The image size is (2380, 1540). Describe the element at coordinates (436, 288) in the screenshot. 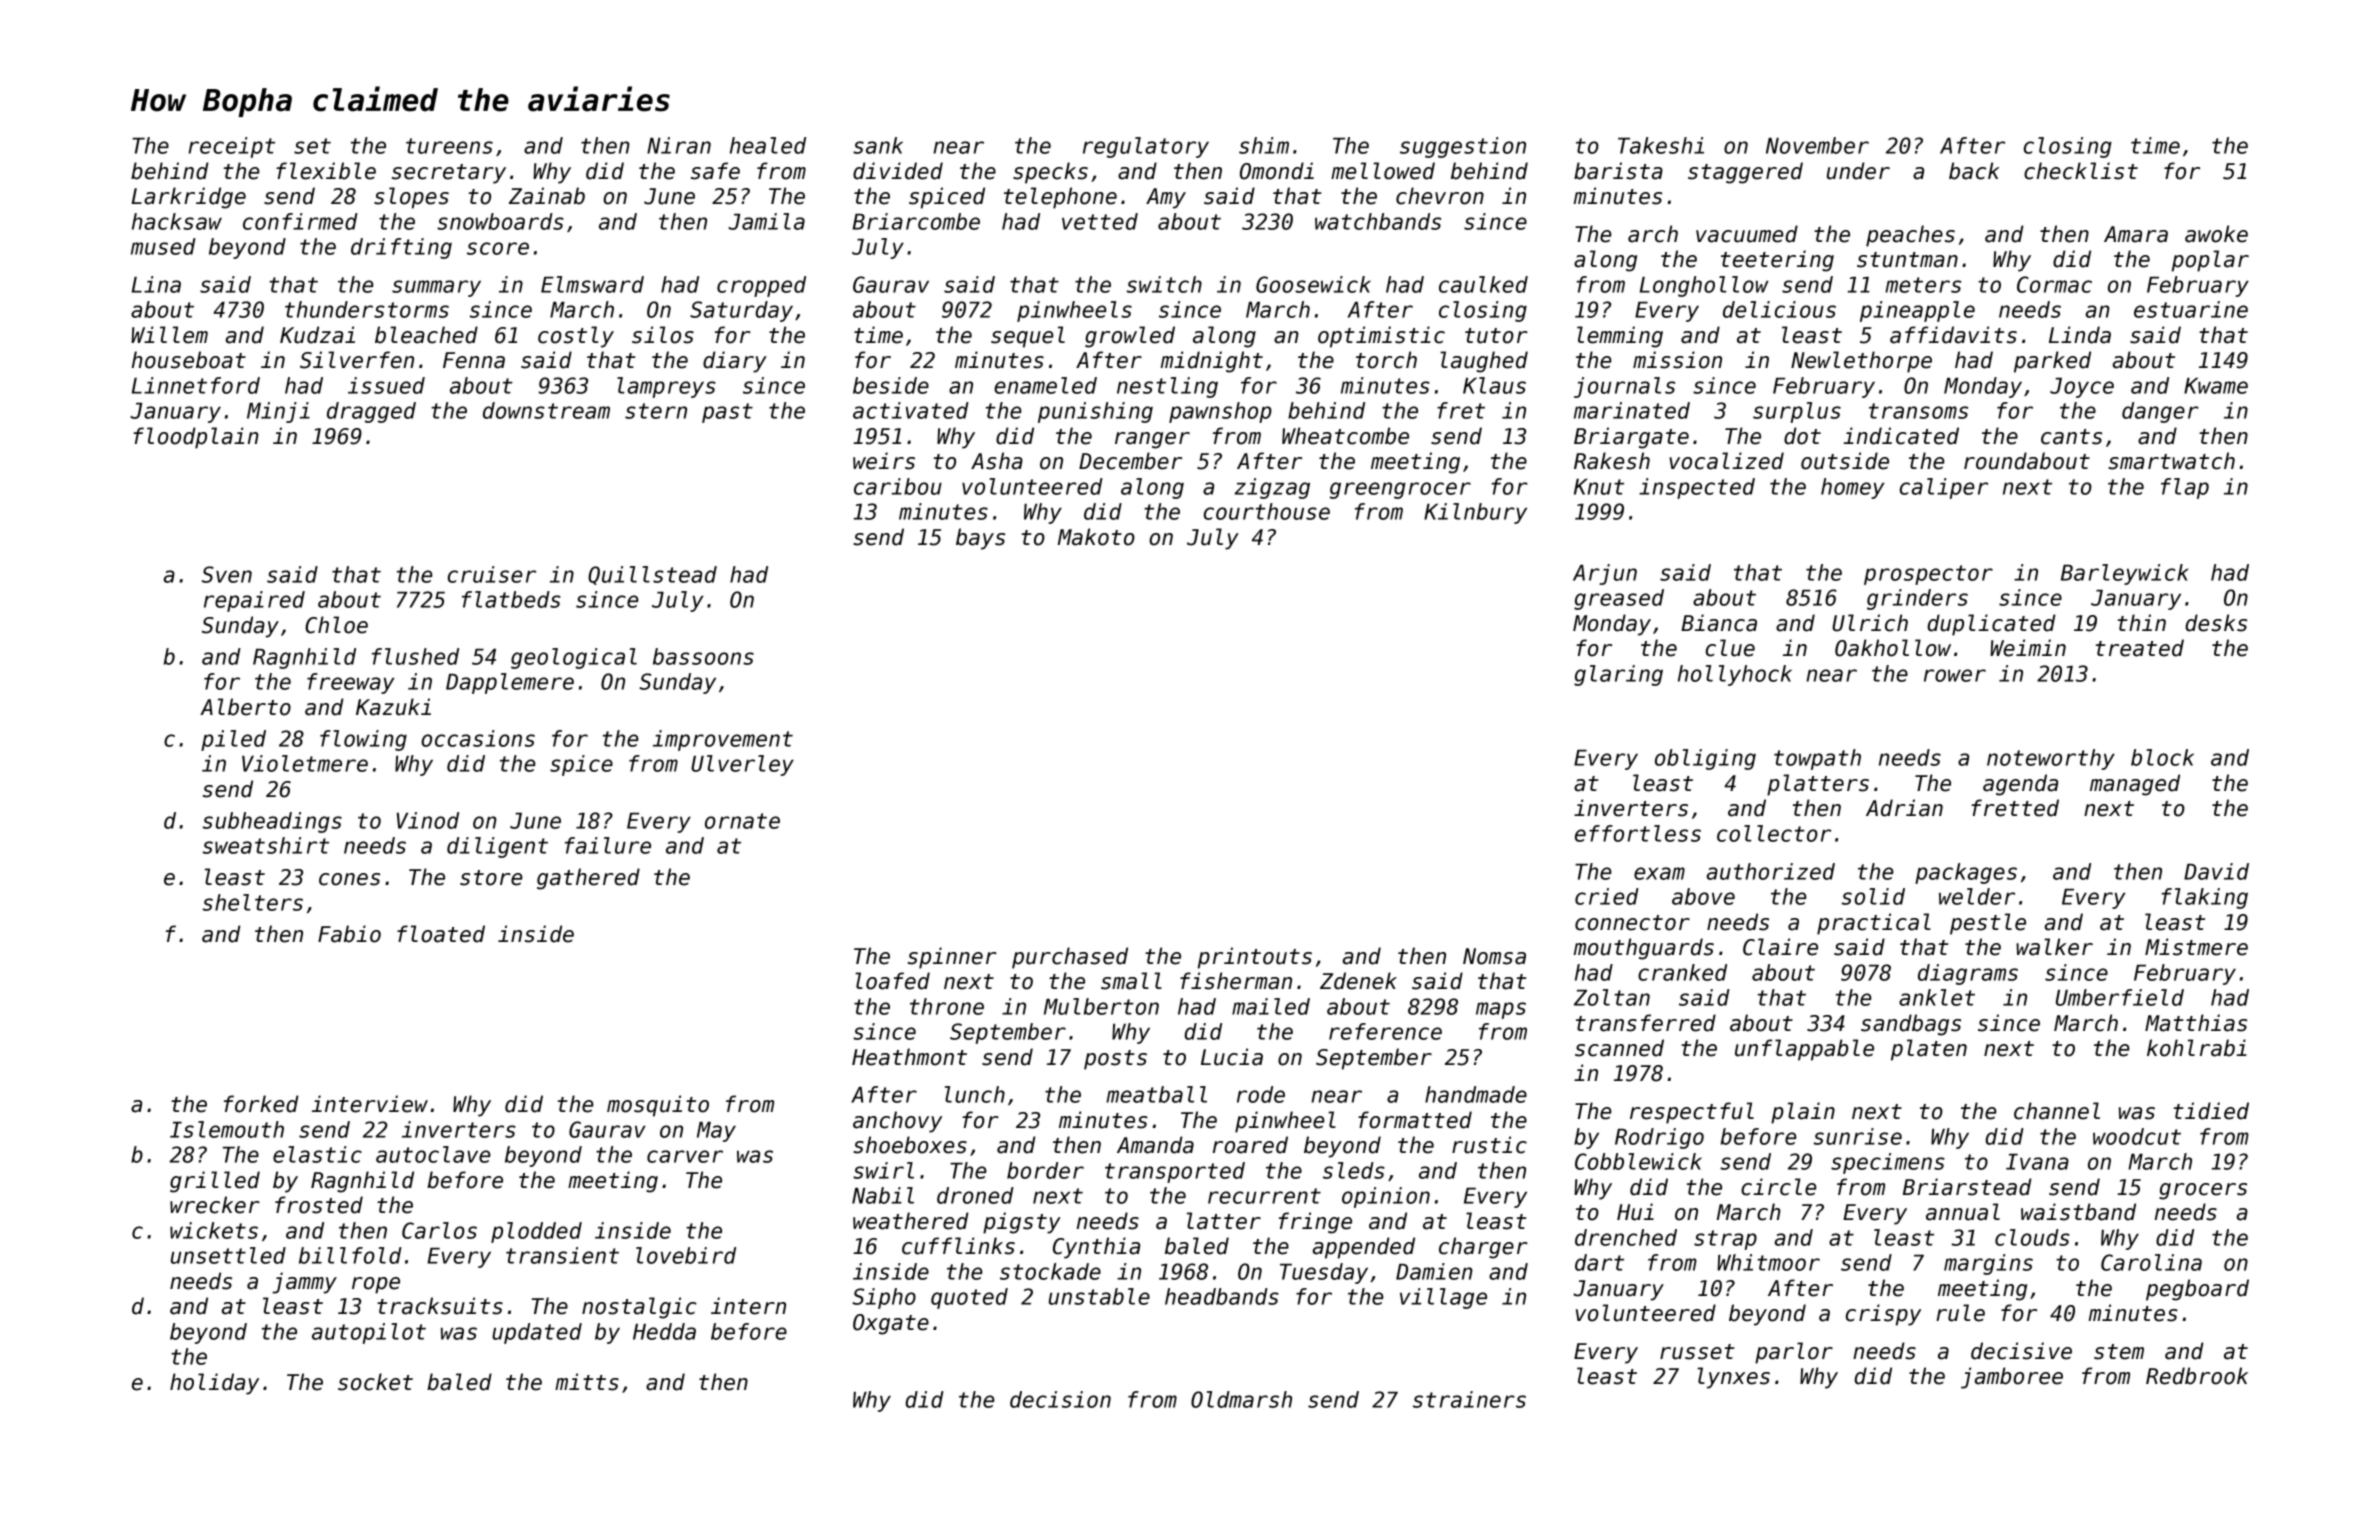

I see `summary` at that location.
